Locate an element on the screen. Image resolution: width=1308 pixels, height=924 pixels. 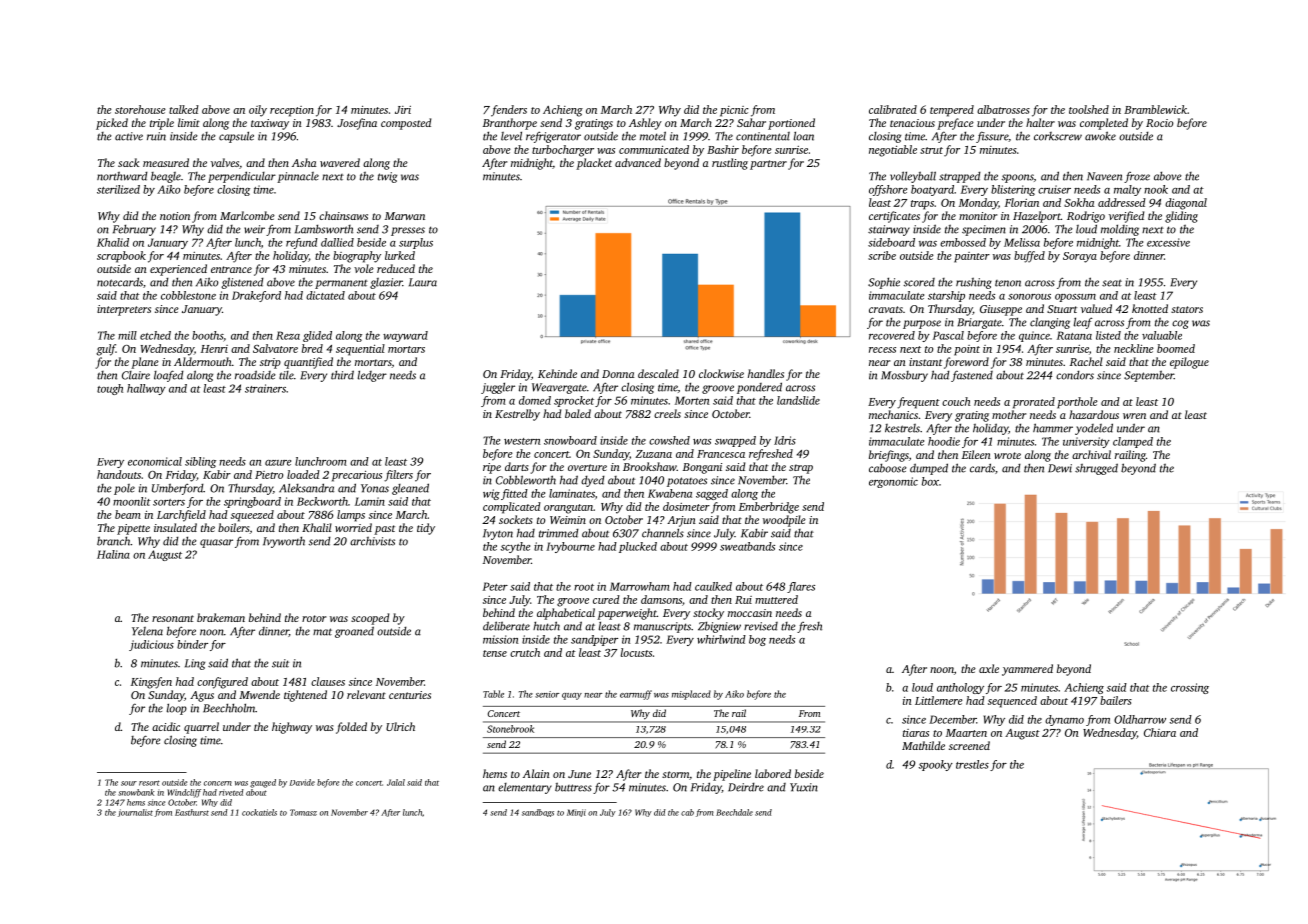
reception is located at coordinates (292, 111).
